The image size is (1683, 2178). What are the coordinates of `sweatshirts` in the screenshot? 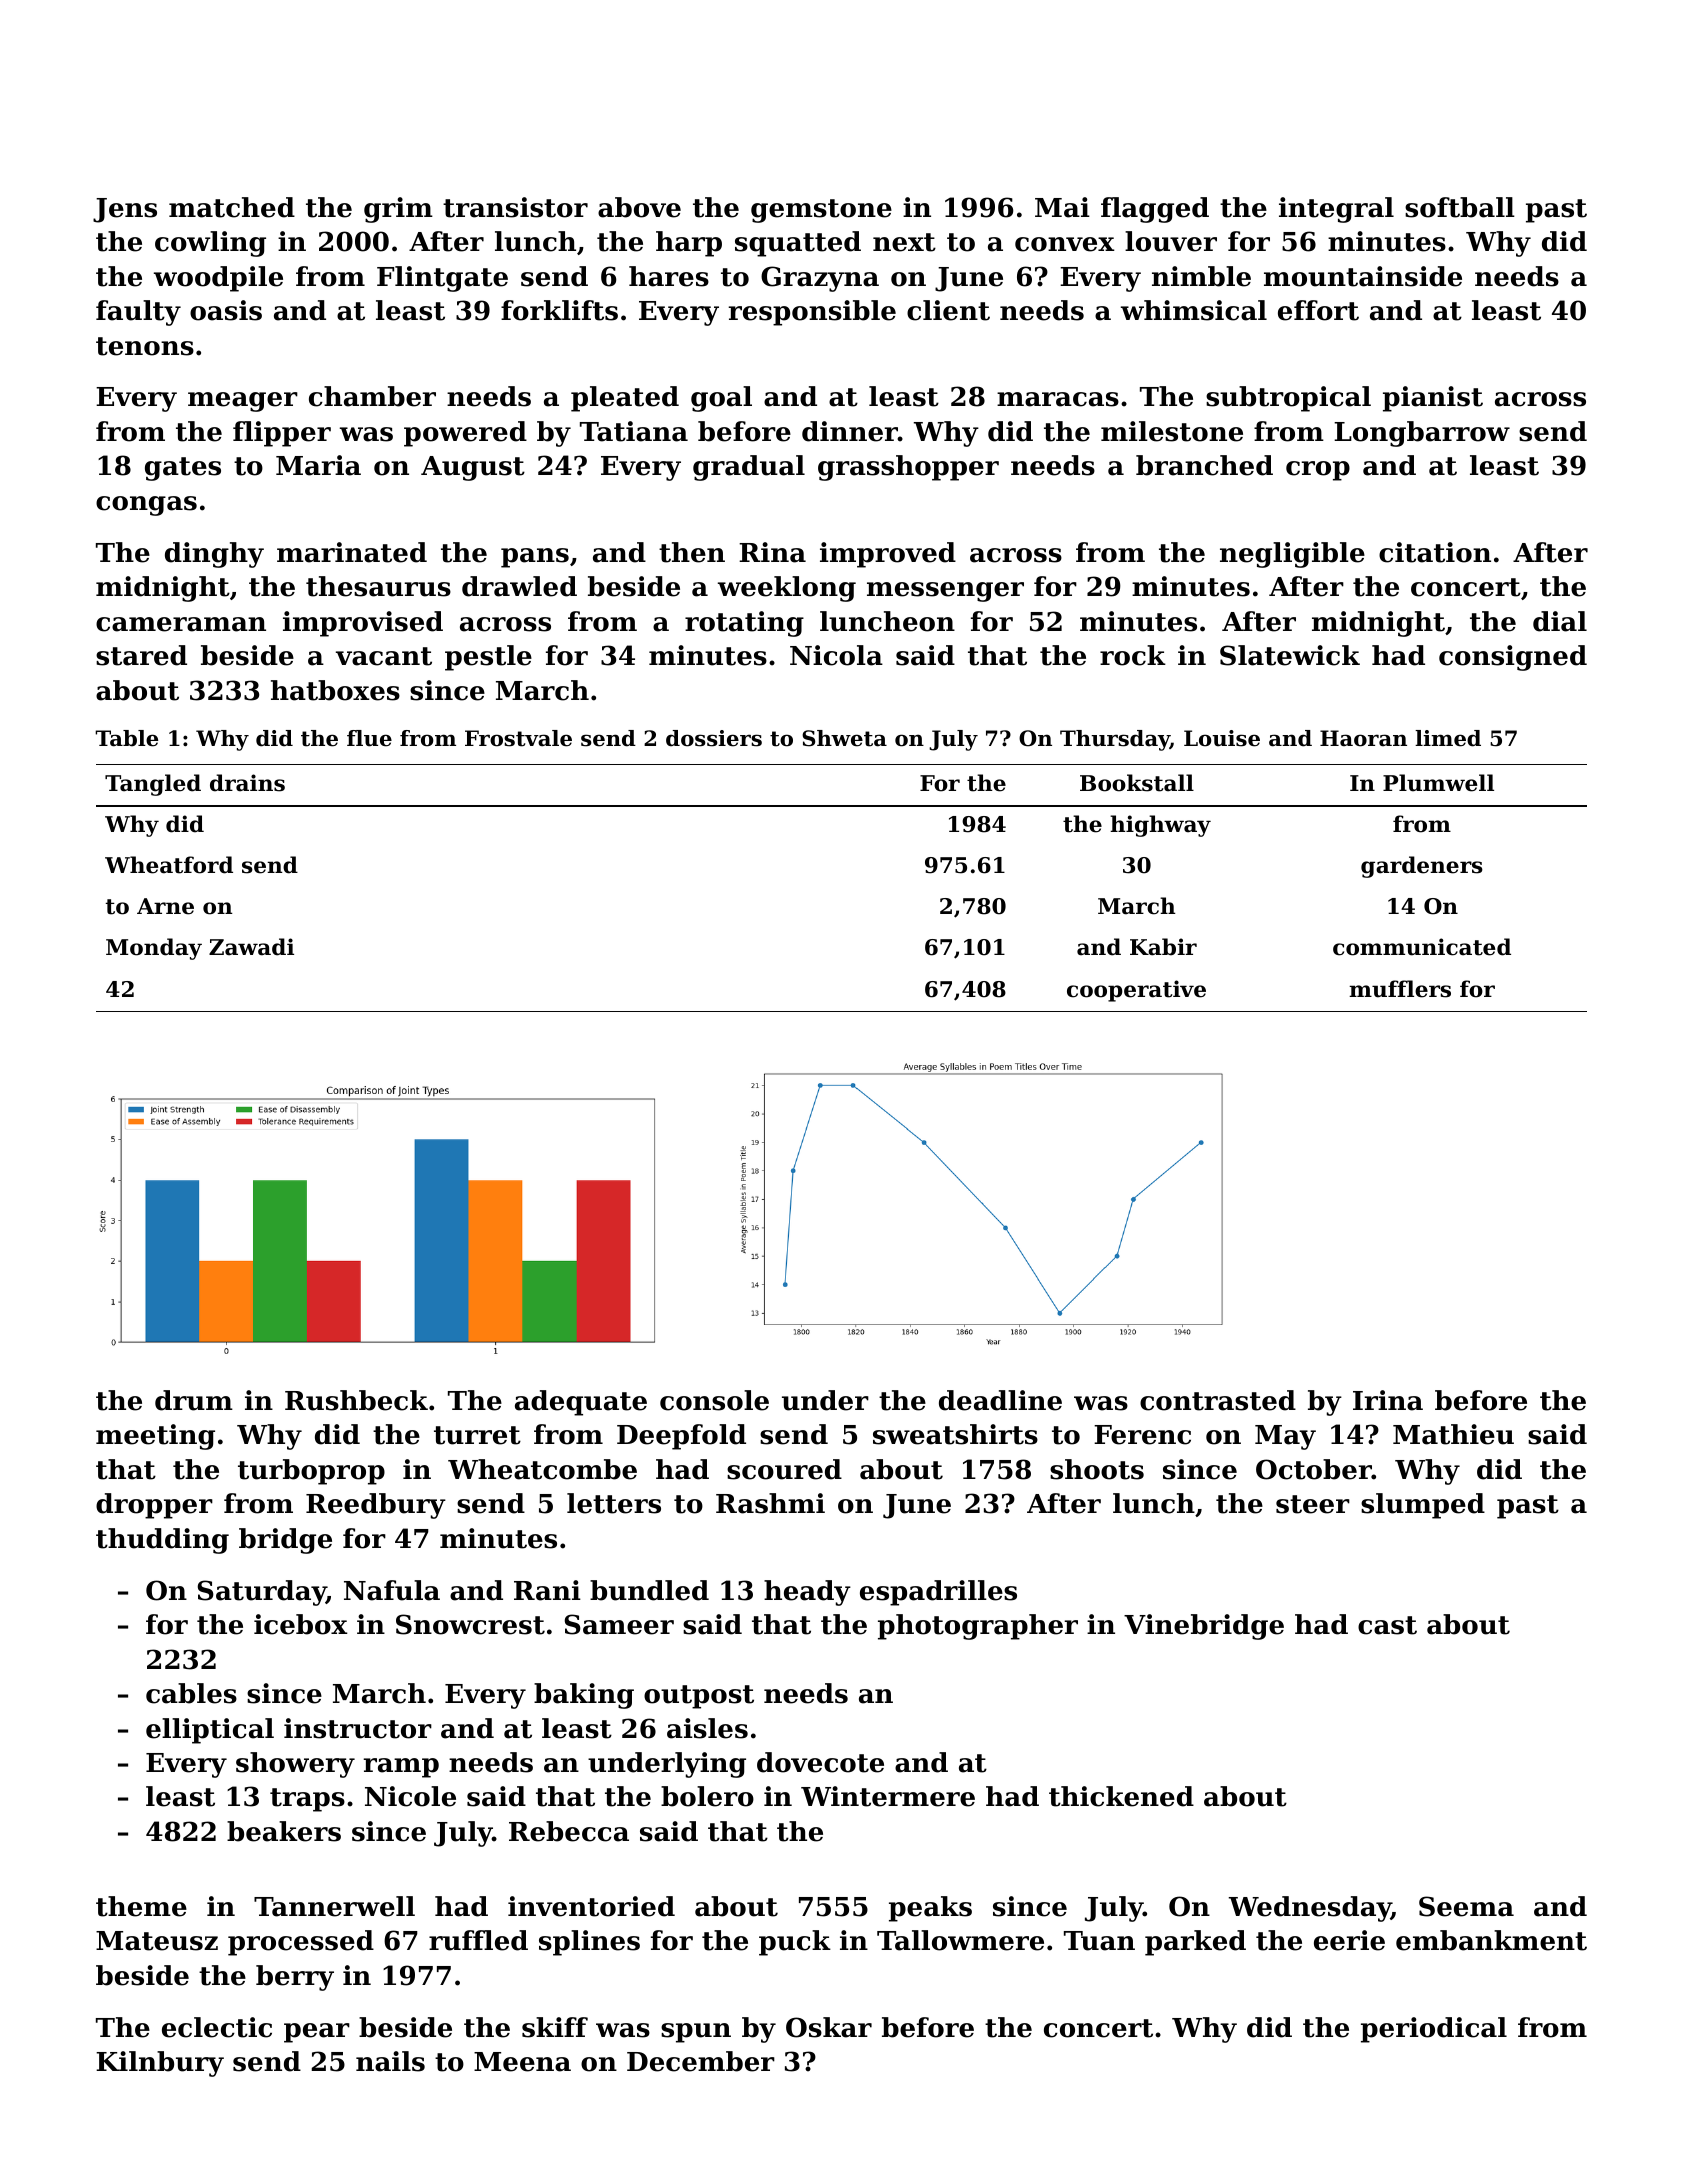 It's located at (955, 1434).
